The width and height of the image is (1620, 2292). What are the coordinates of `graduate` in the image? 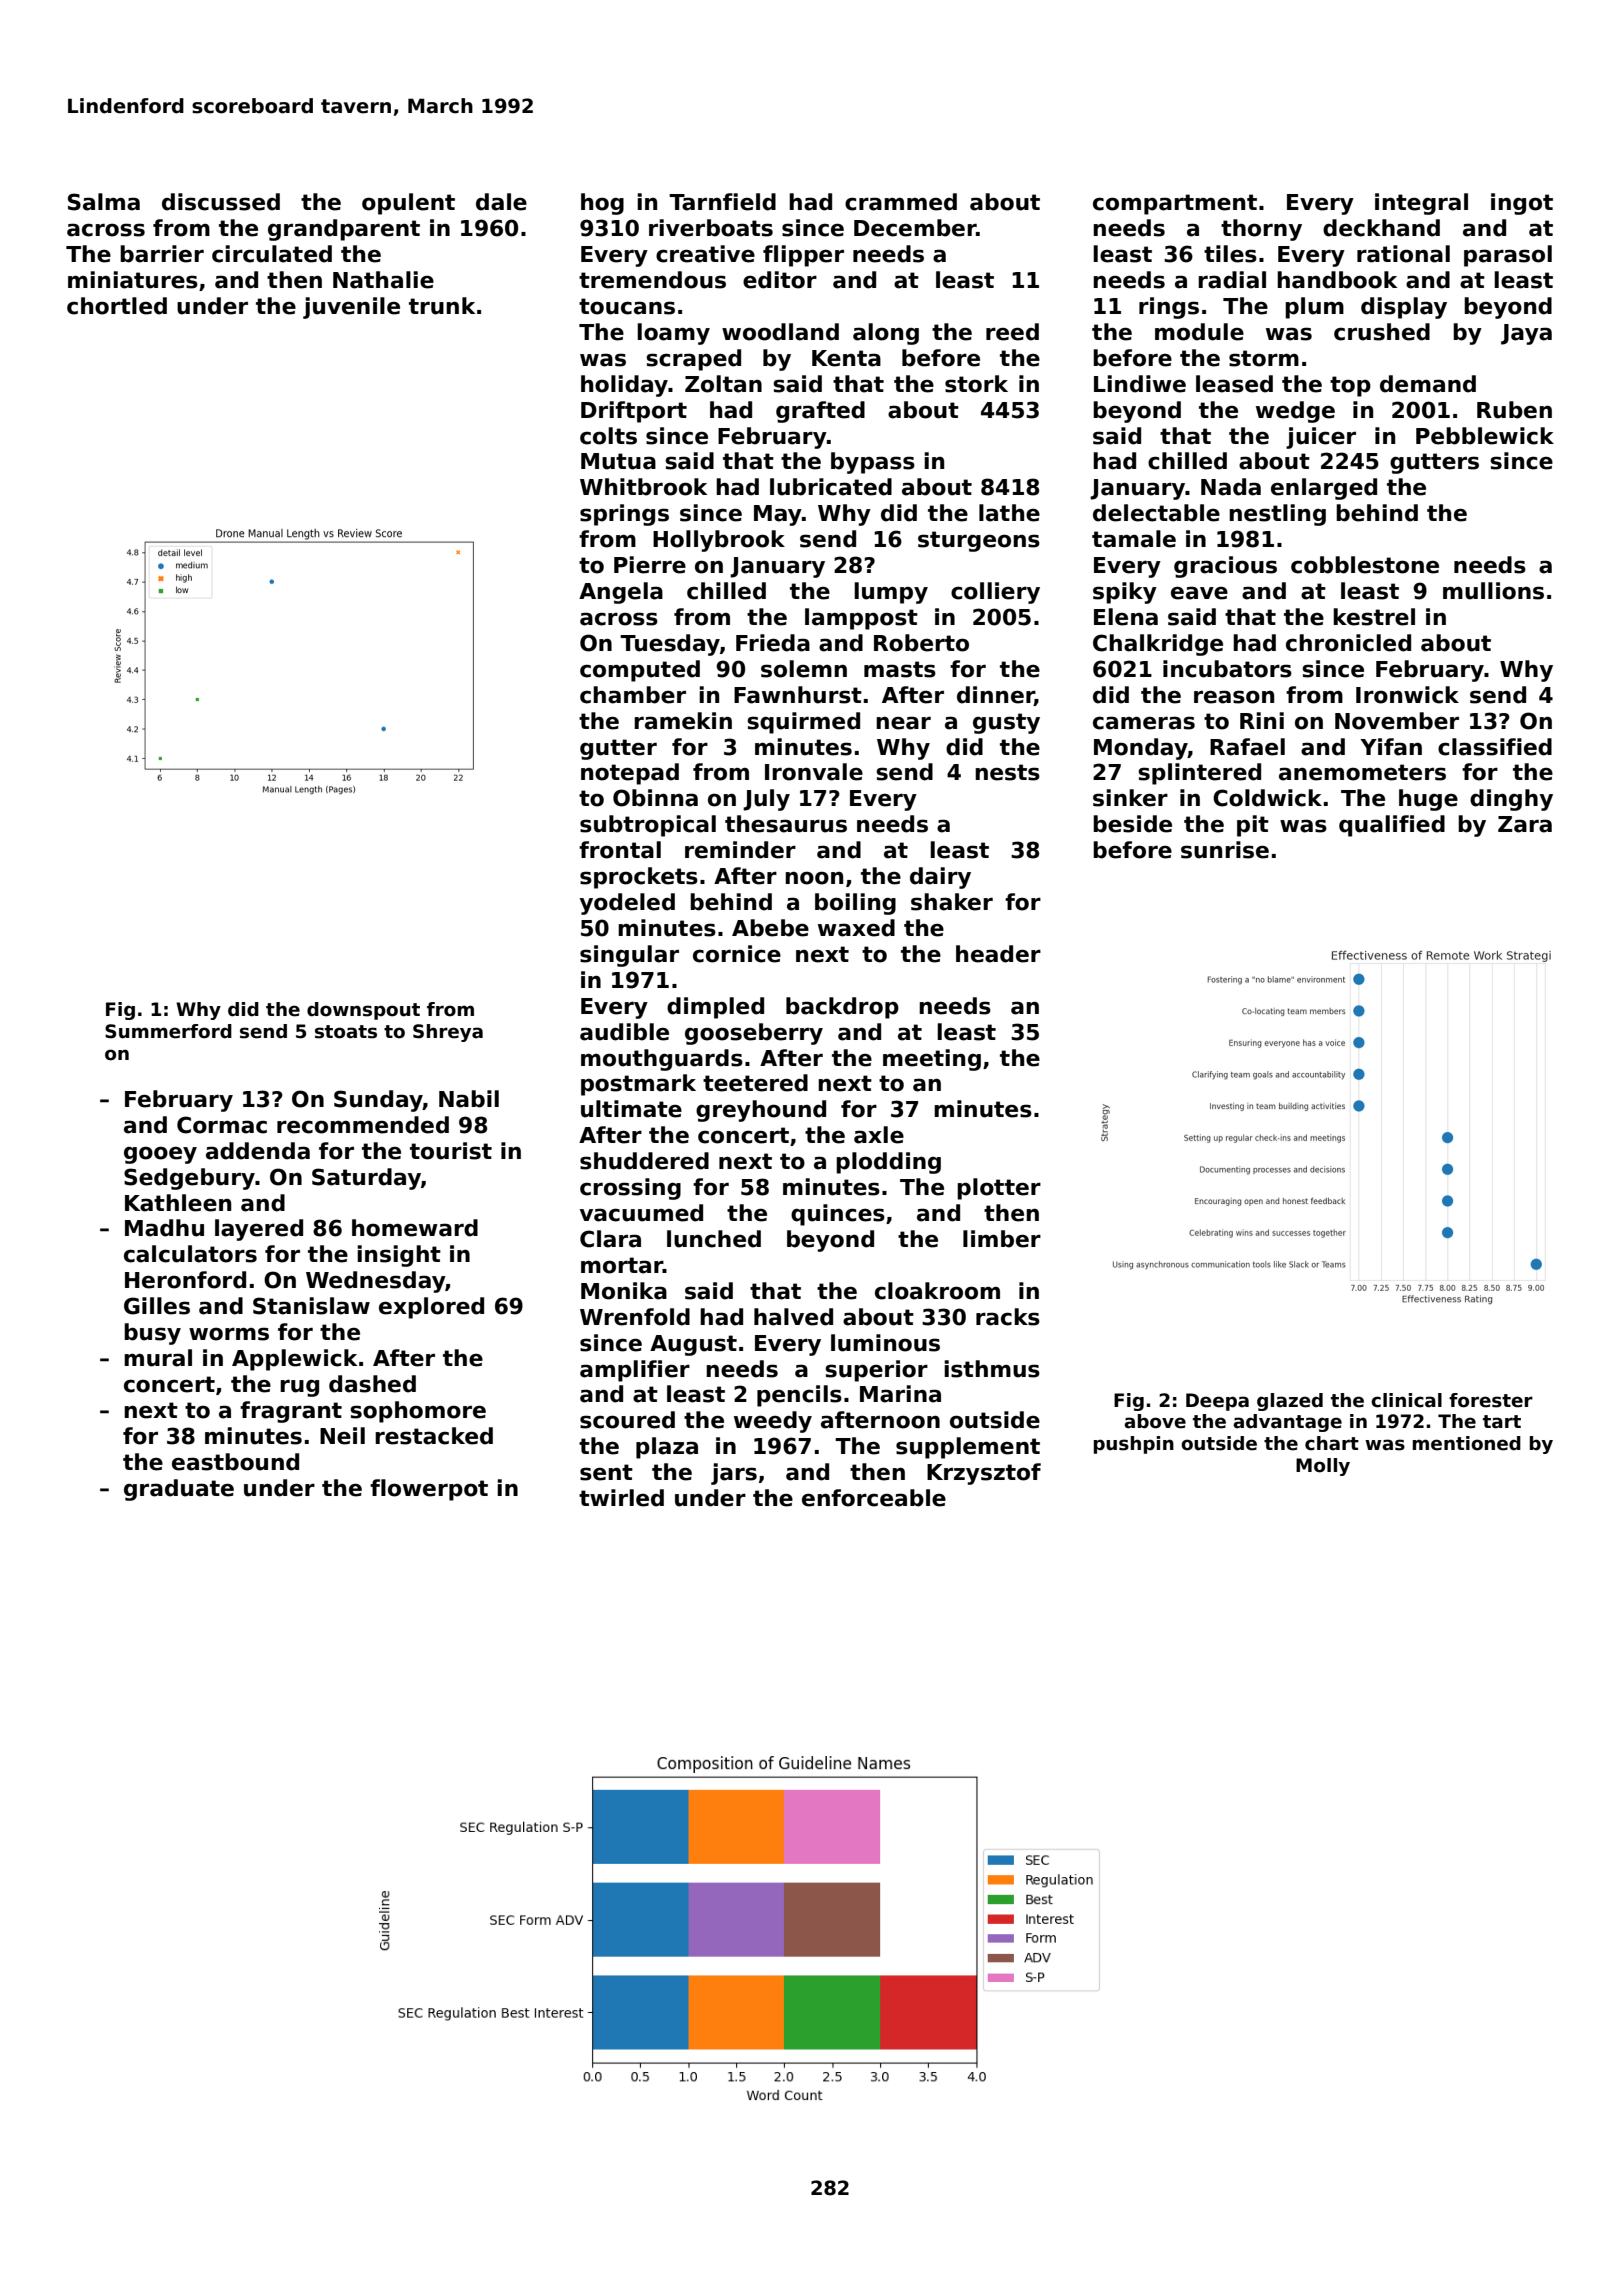 It's located at (179, 1490).
